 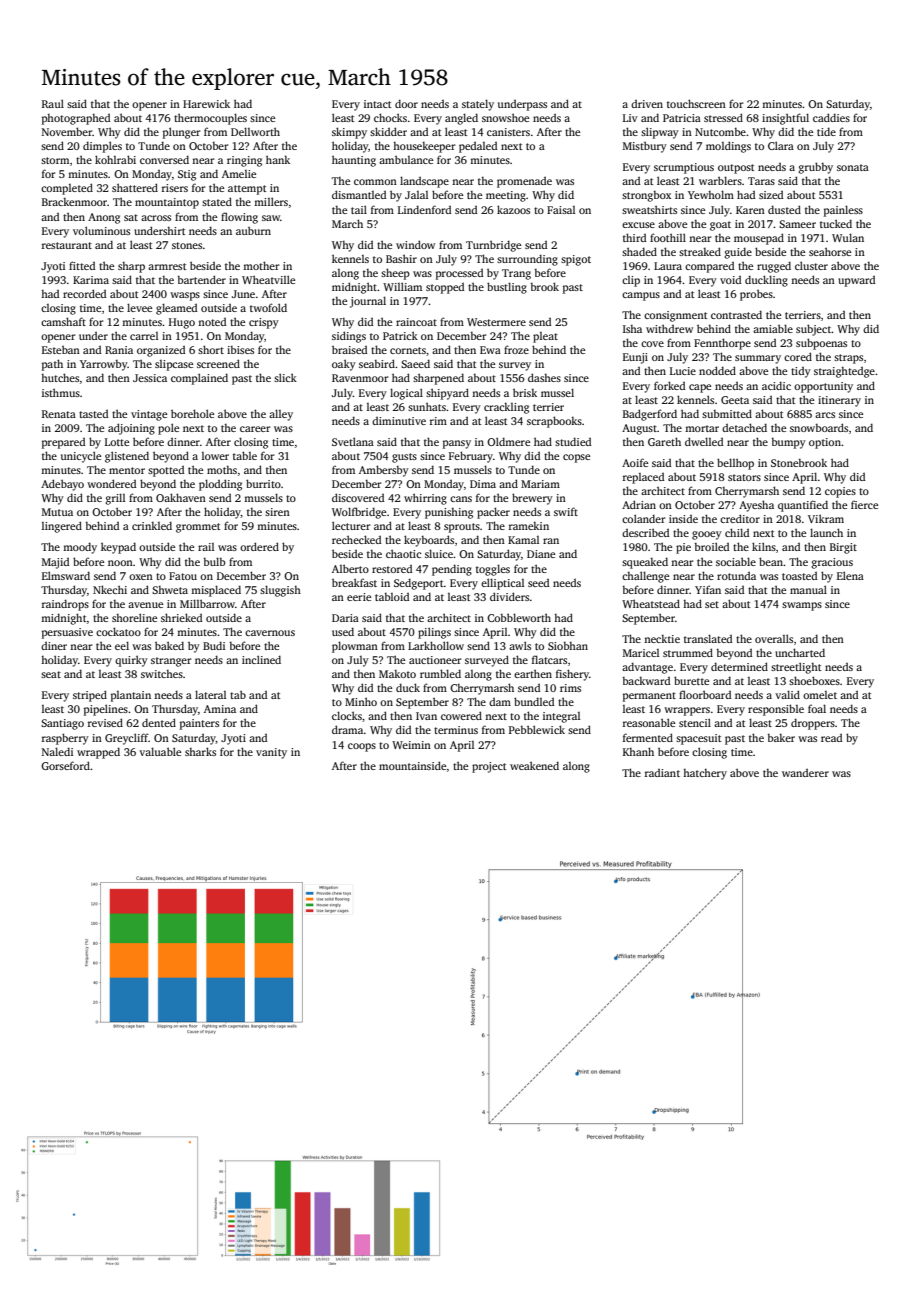 What do you see at coordinates (853, 167) in the page?
I see `sonata` at bounding box center [853, 167].
